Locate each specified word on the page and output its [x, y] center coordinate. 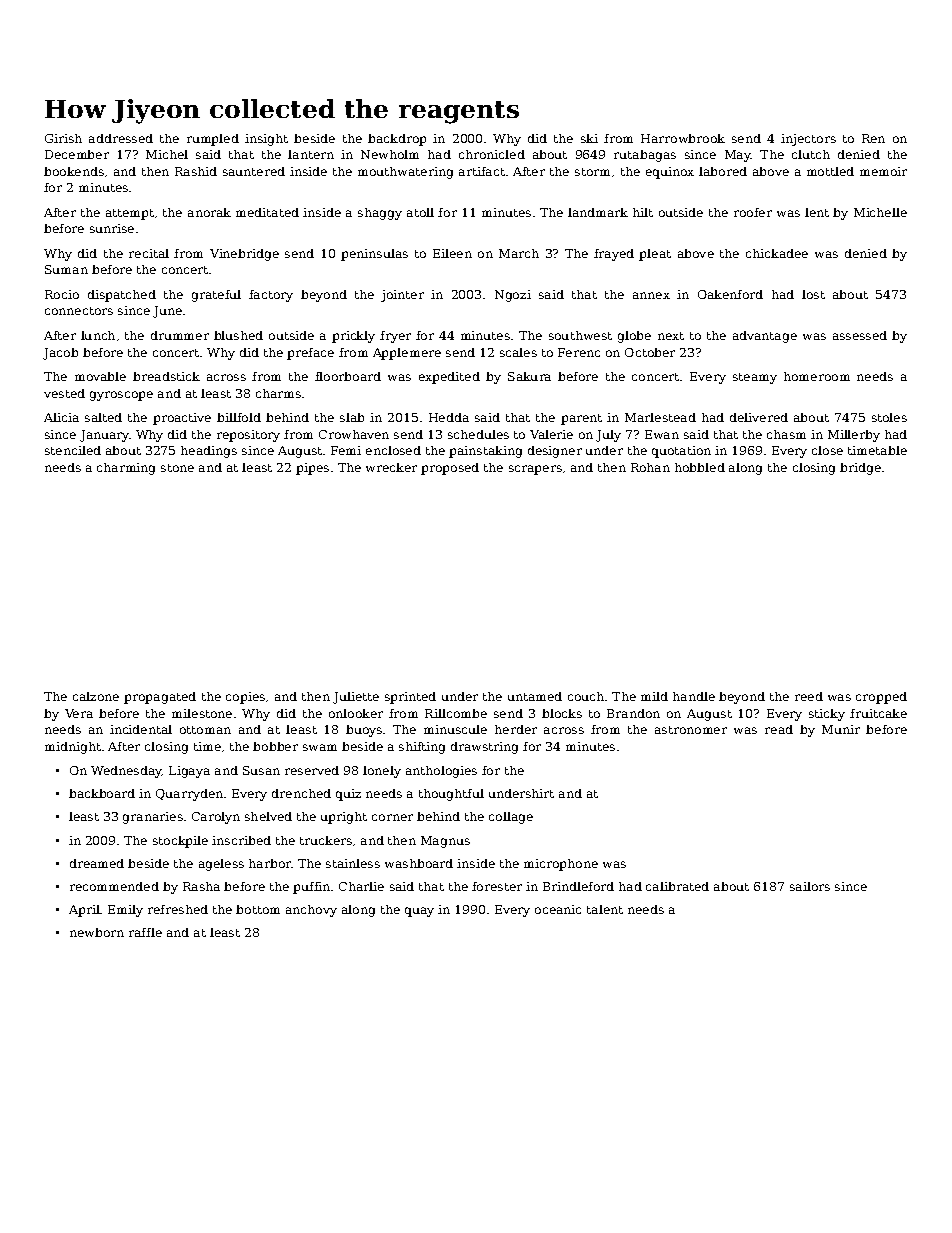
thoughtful [451, 795]
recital [149, 253]
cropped [881, 698]
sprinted [410, 698]
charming [126, 469]
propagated [160, 698]
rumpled [213, 140]
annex [651, 295]
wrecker [391, 467]
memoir [883, 171]
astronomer [691, 730]
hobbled [700, 467]
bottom [258, 909]
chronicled [492, 154]
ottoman [205, 730]
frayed [614, 255]
